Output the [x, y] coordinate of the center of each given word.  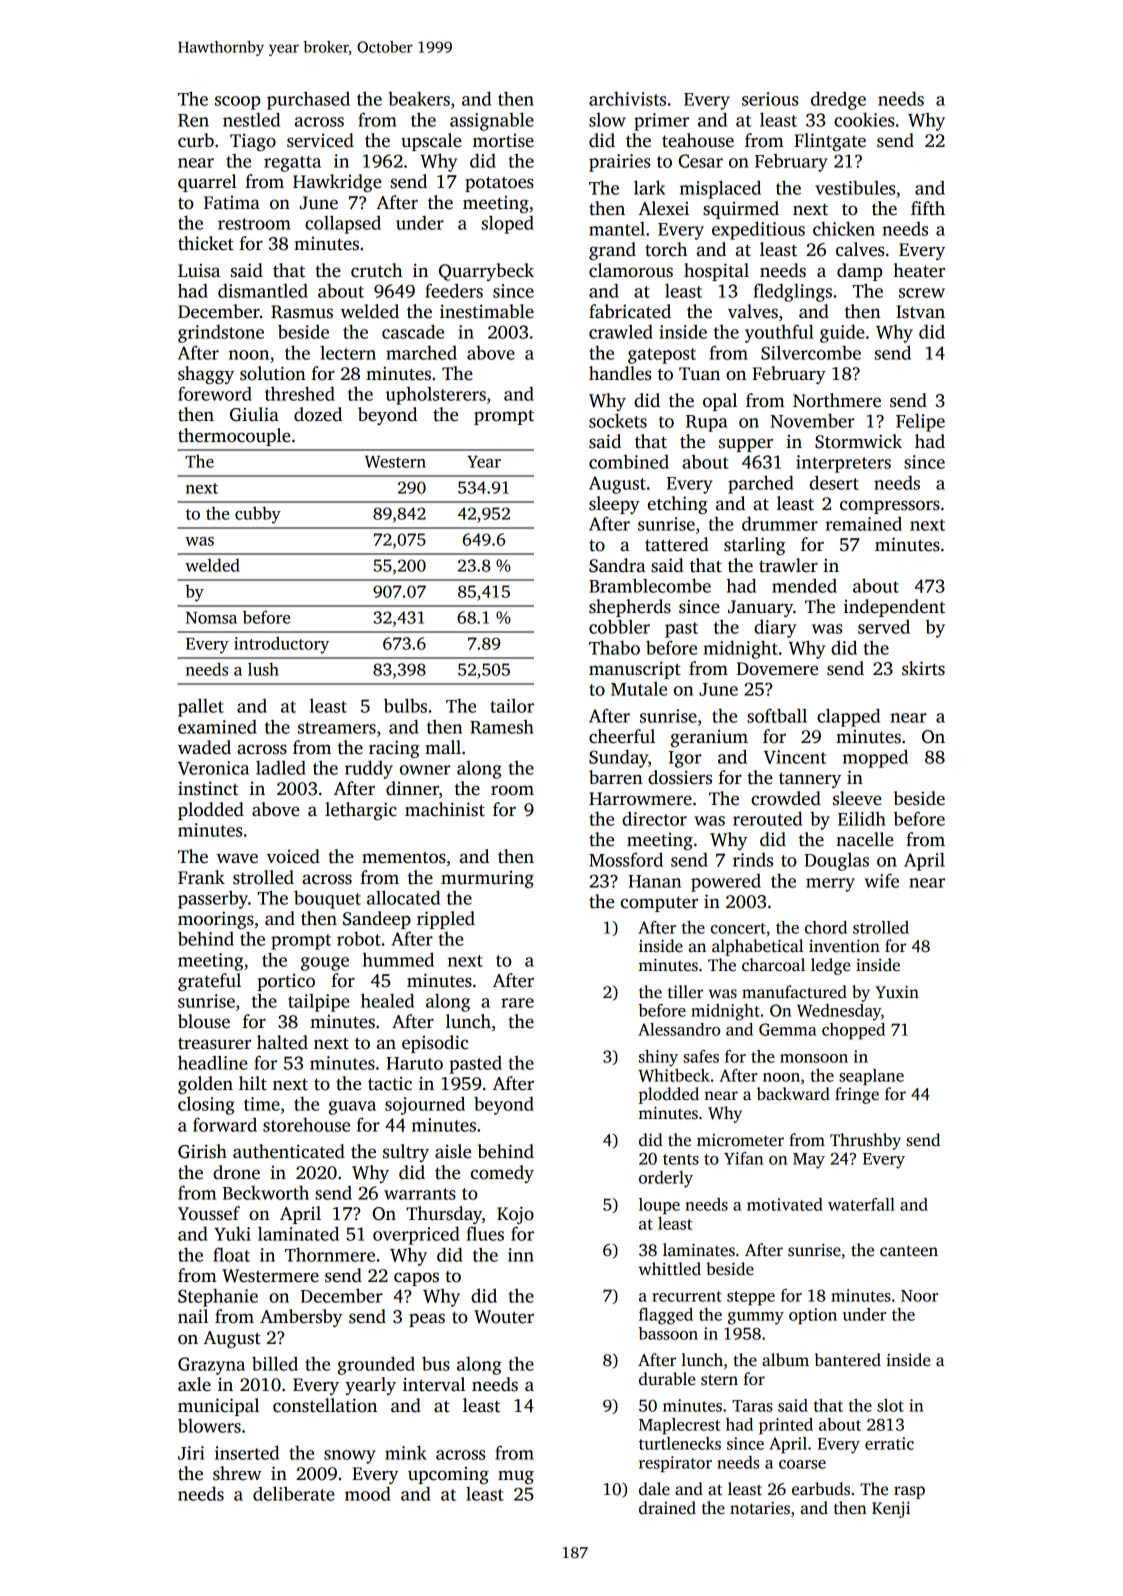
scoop [237, 103]
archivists [627, 99]
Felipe [920, 422]
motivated [785, 1204]
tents [681, 1159]
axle [194, 1384]
